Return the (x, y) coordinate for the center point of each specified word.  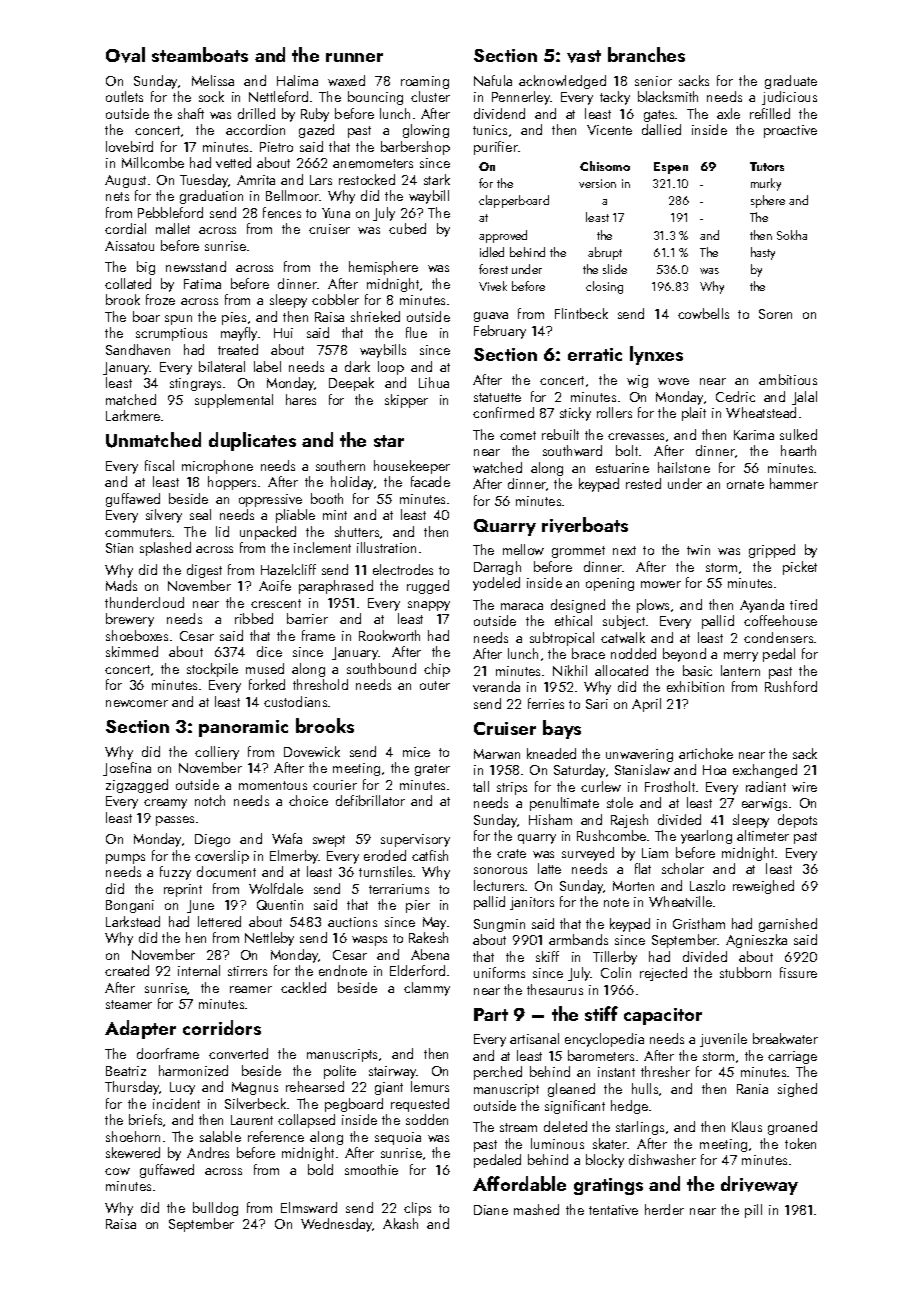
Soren (775, 314)
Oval (125, 55)
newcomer (137, 703)
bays (562, 729)
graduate (791, 82)
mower (661, 584)
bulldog (215, 1209)
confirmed (503, 412)
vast (584, 56)
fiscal (159, 465)
